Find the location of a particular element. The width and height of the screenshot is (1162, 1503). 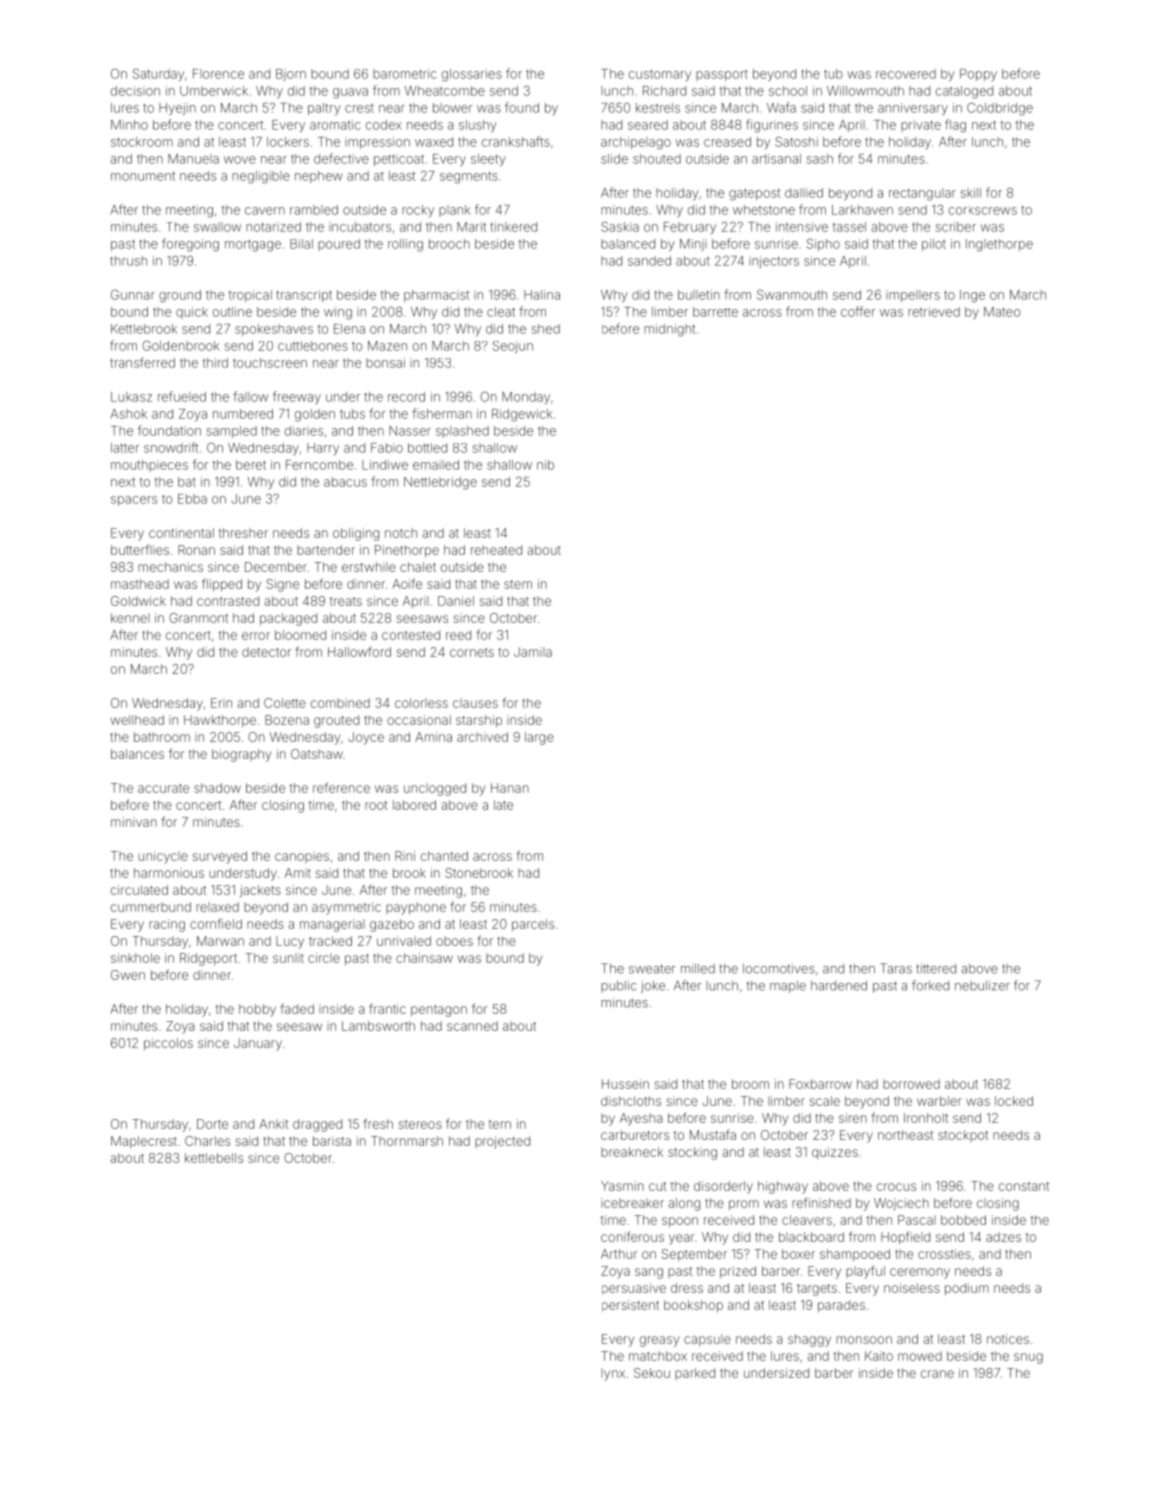

beret is located at coordinates (251, 465).
